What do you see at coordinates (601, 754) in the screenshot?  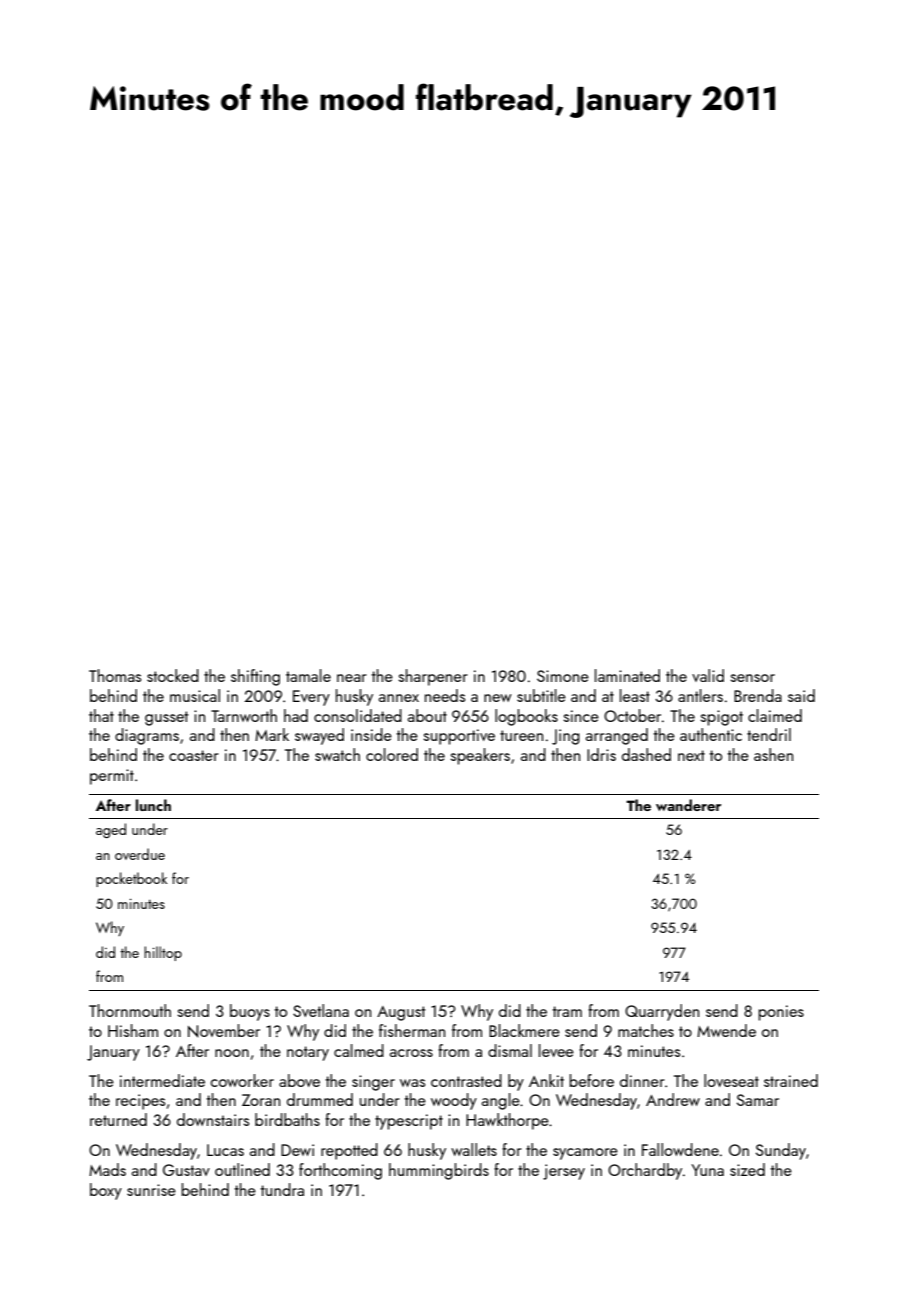 I see `Idris` at bounding box center [601, 754].
